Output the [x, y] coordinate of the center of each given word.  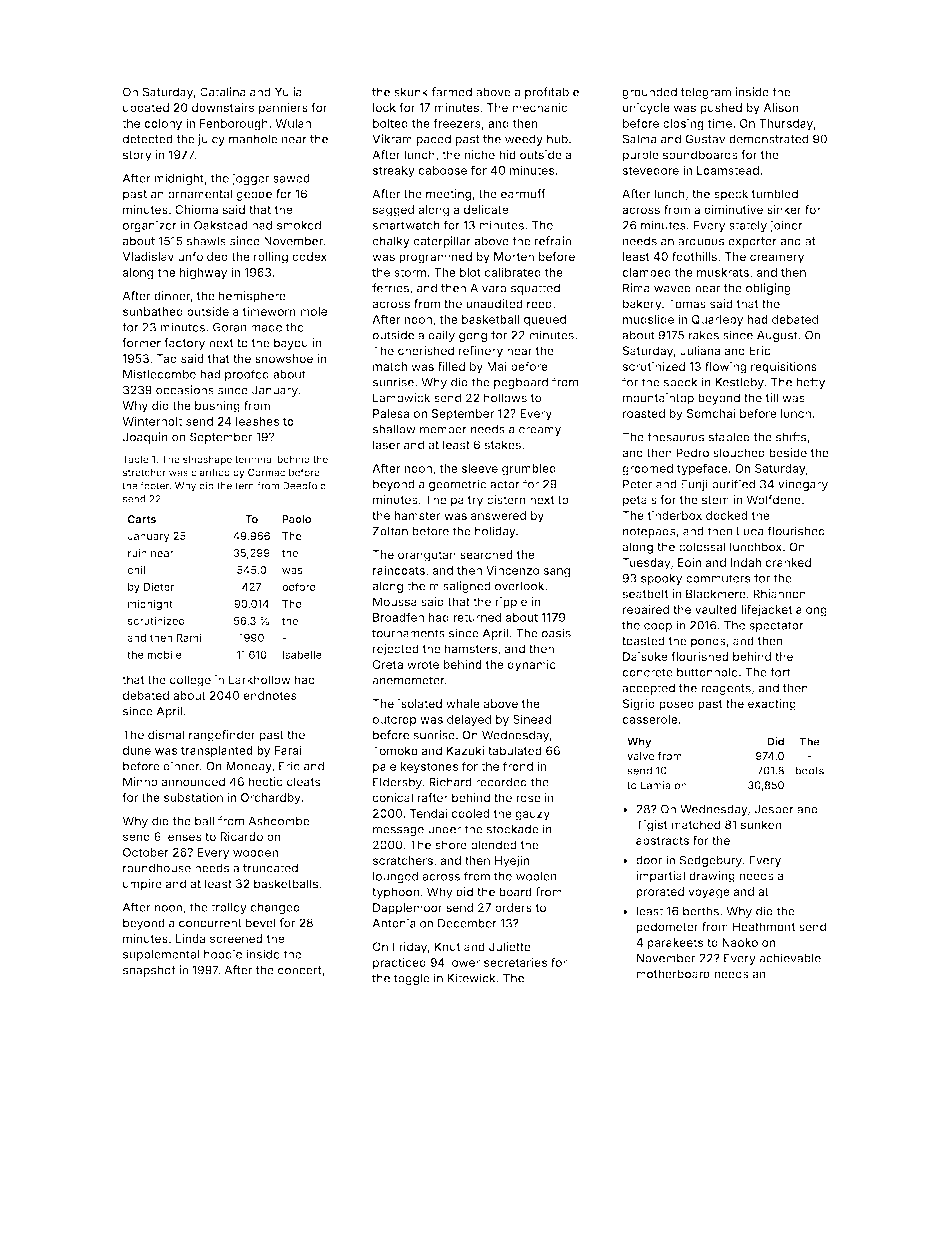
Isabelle [302, 655]
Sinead [532, 719]
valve [641, 756]
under [444, 829]
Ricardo [241, 836]
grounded [649, 93]
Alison [780, 107]
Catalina [223, 92]
